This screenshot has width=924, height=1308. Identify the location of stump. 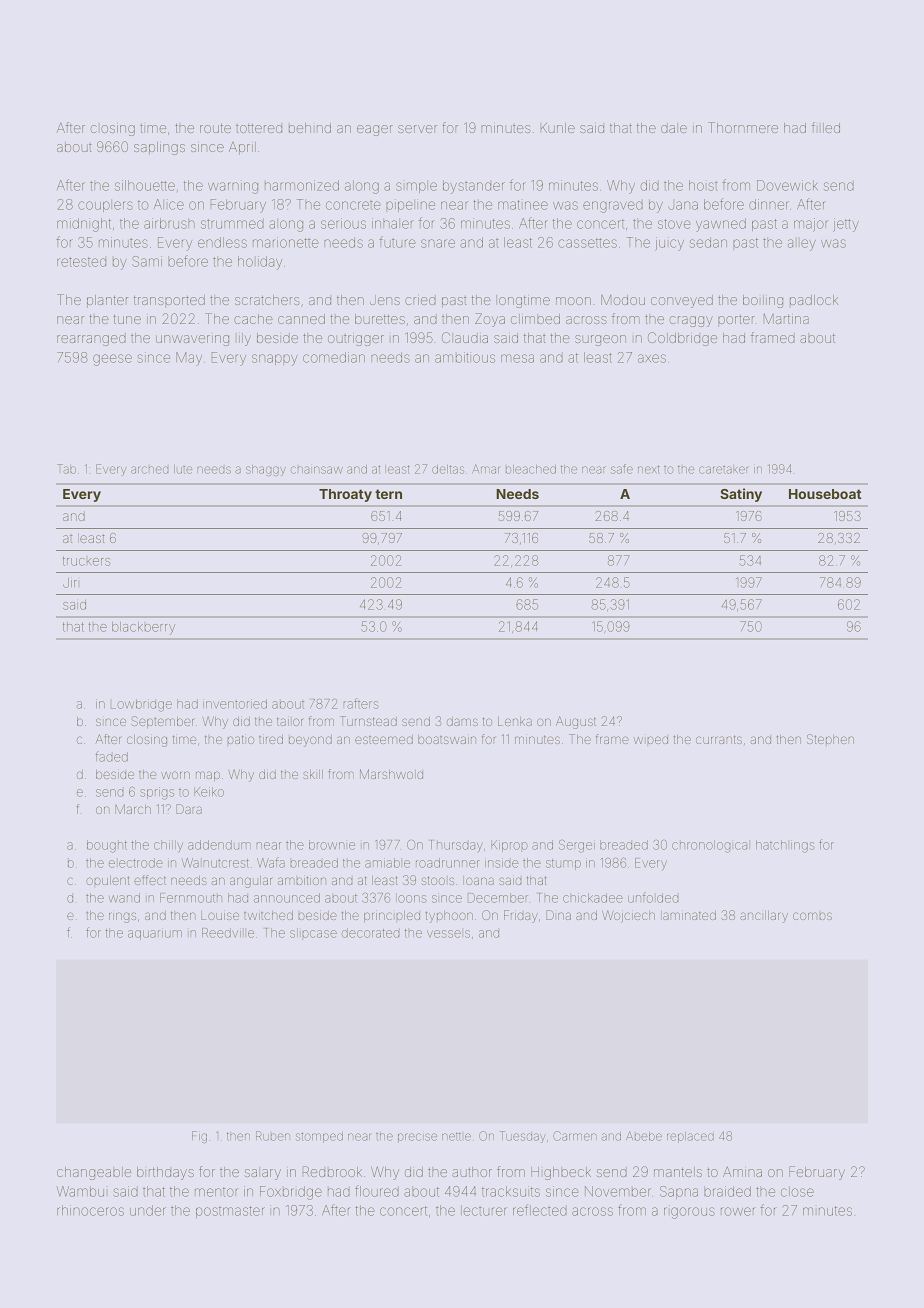
(563, 864).
